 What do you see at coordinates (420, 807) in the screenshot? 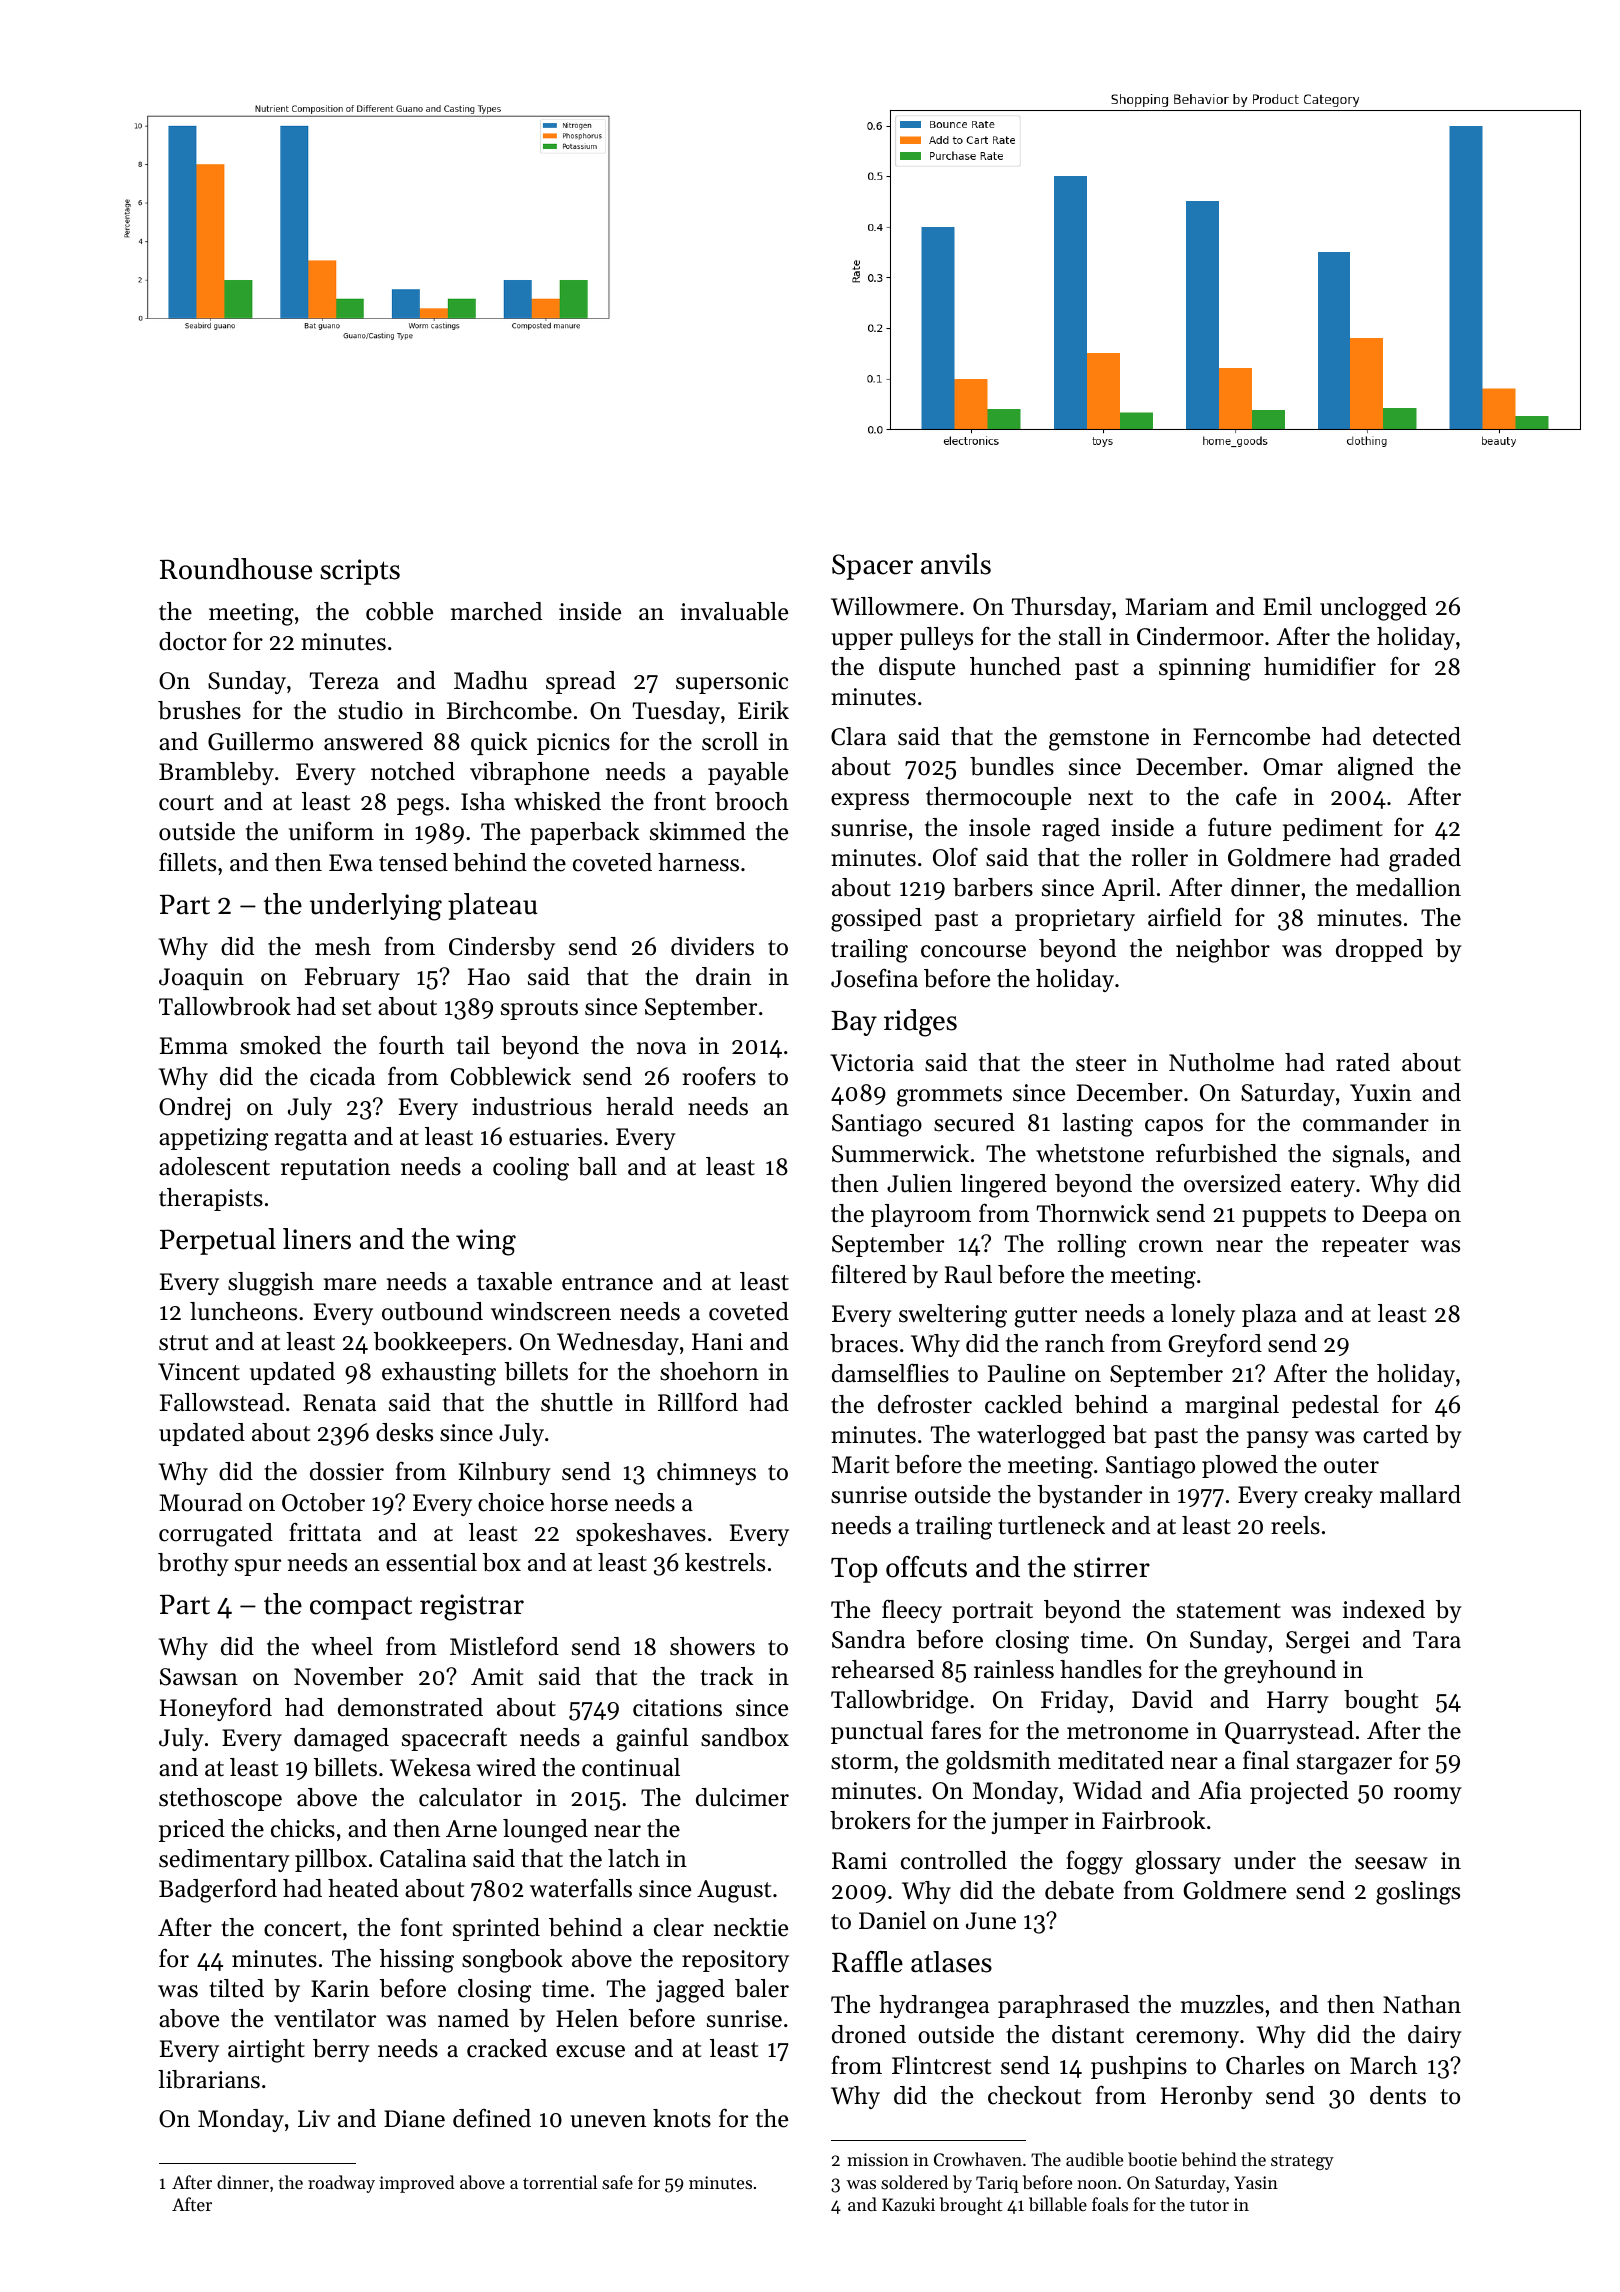
I see `pegs` at bounding box center [420, 807].
